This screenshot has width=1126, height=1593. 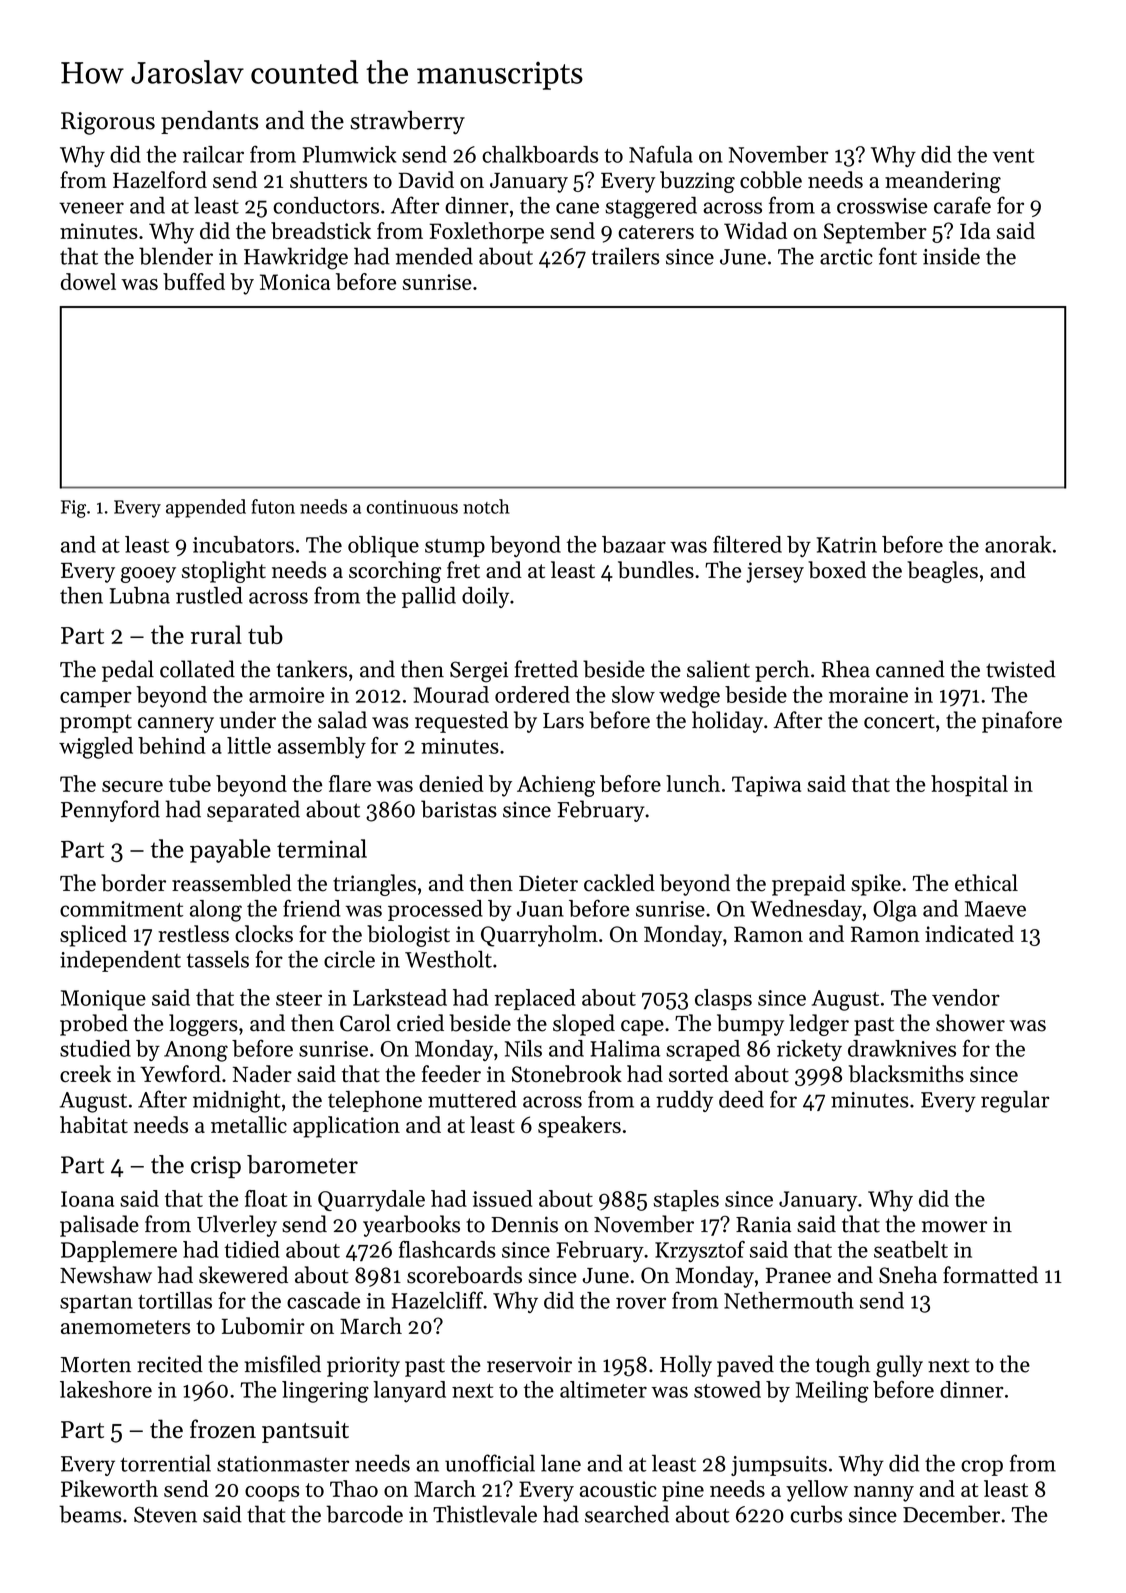 What do you see at coordinates (954, 1227) in the screenshot?
I see `mower` at bounding box center [954, 1227].
